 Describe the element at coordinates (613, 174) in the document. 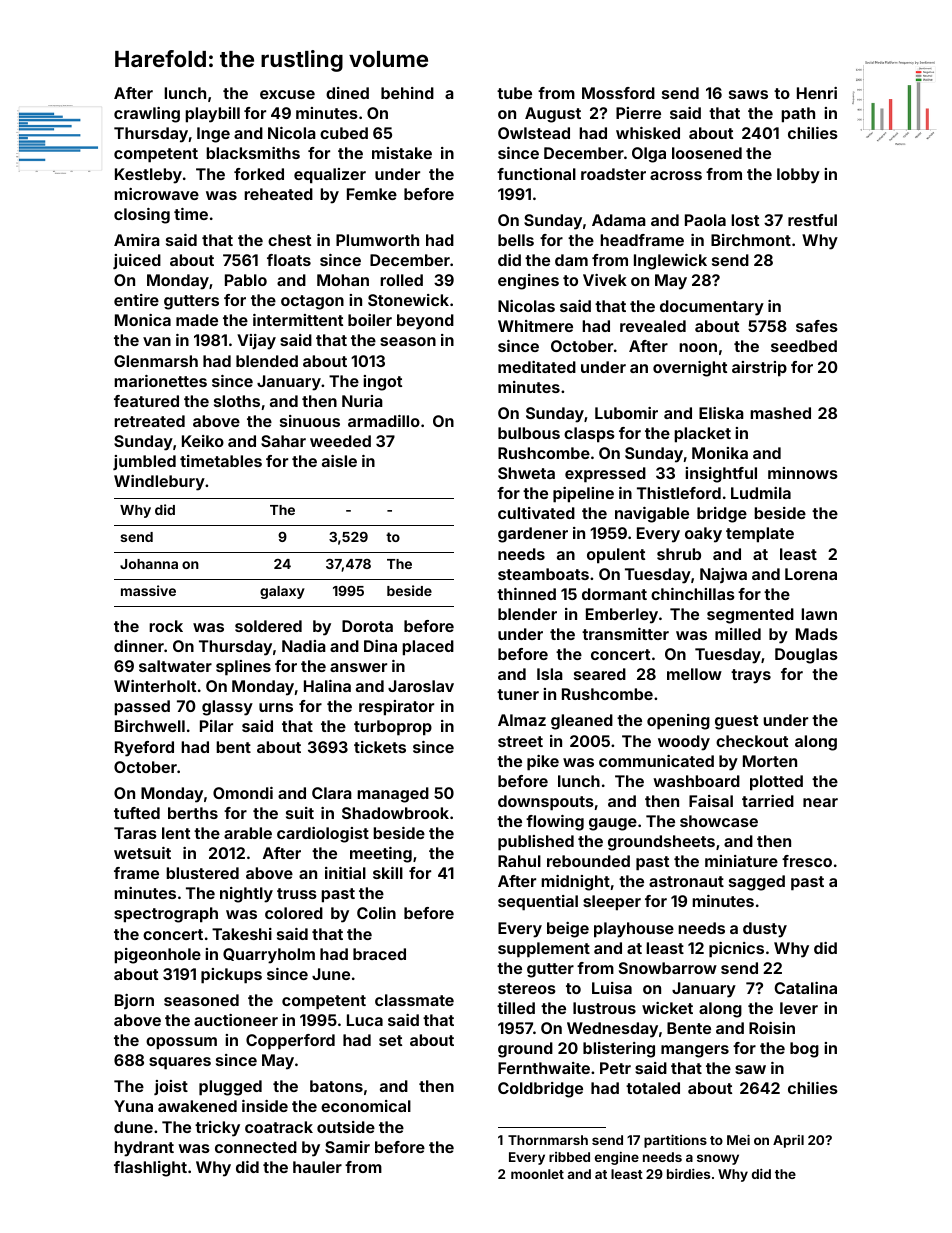

I see `roadster` at that location.
